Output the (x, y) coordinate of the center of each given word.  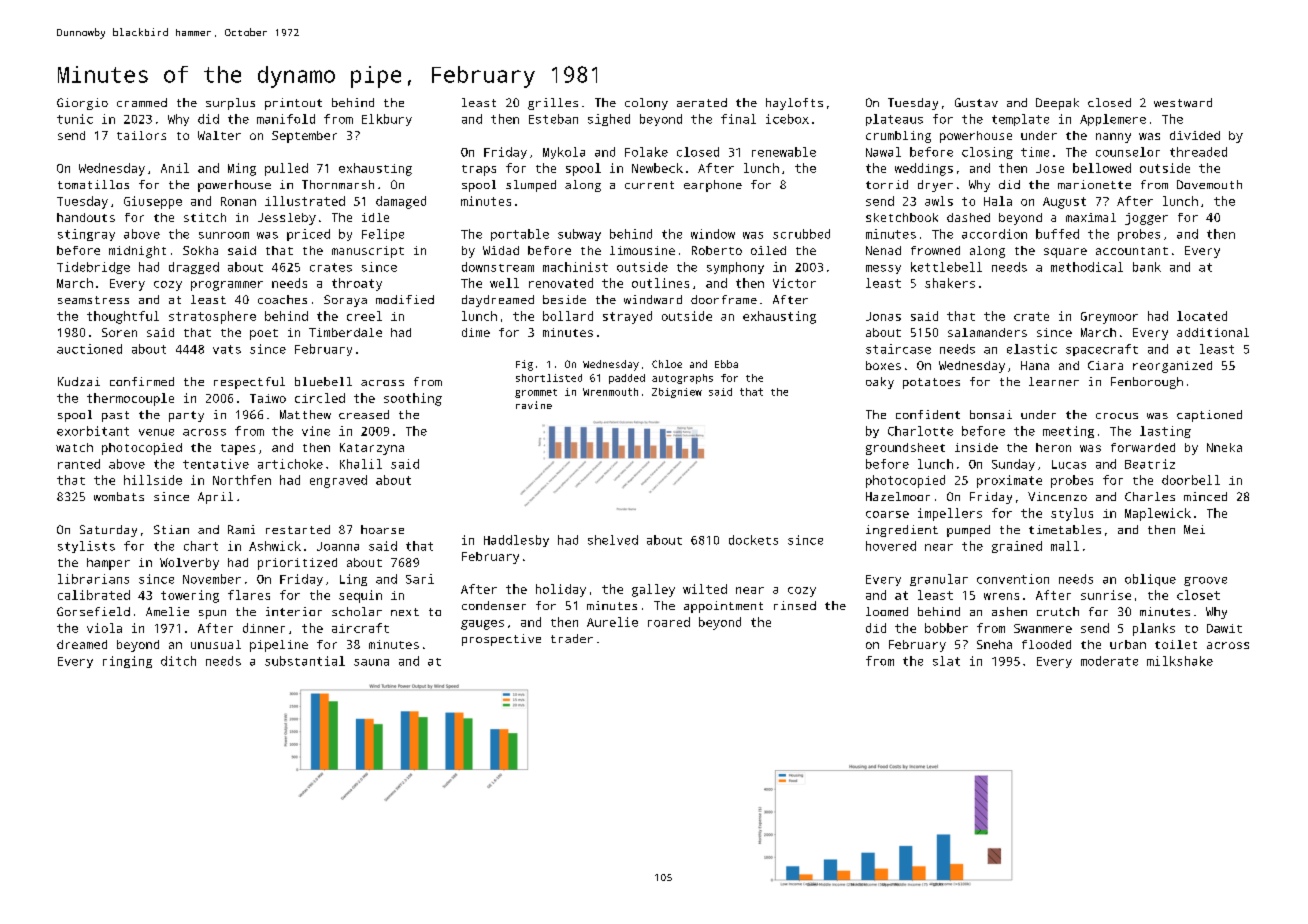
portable (520, 235)
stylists (86, 547)
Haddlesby (516, 541)
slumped (531, 186)
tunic (75, 119)
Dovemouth (1209, 184)
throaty (357, 284)
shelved (613, 540)
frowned (935, 250)
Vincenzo (1057, 496)
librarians (93, 579)
